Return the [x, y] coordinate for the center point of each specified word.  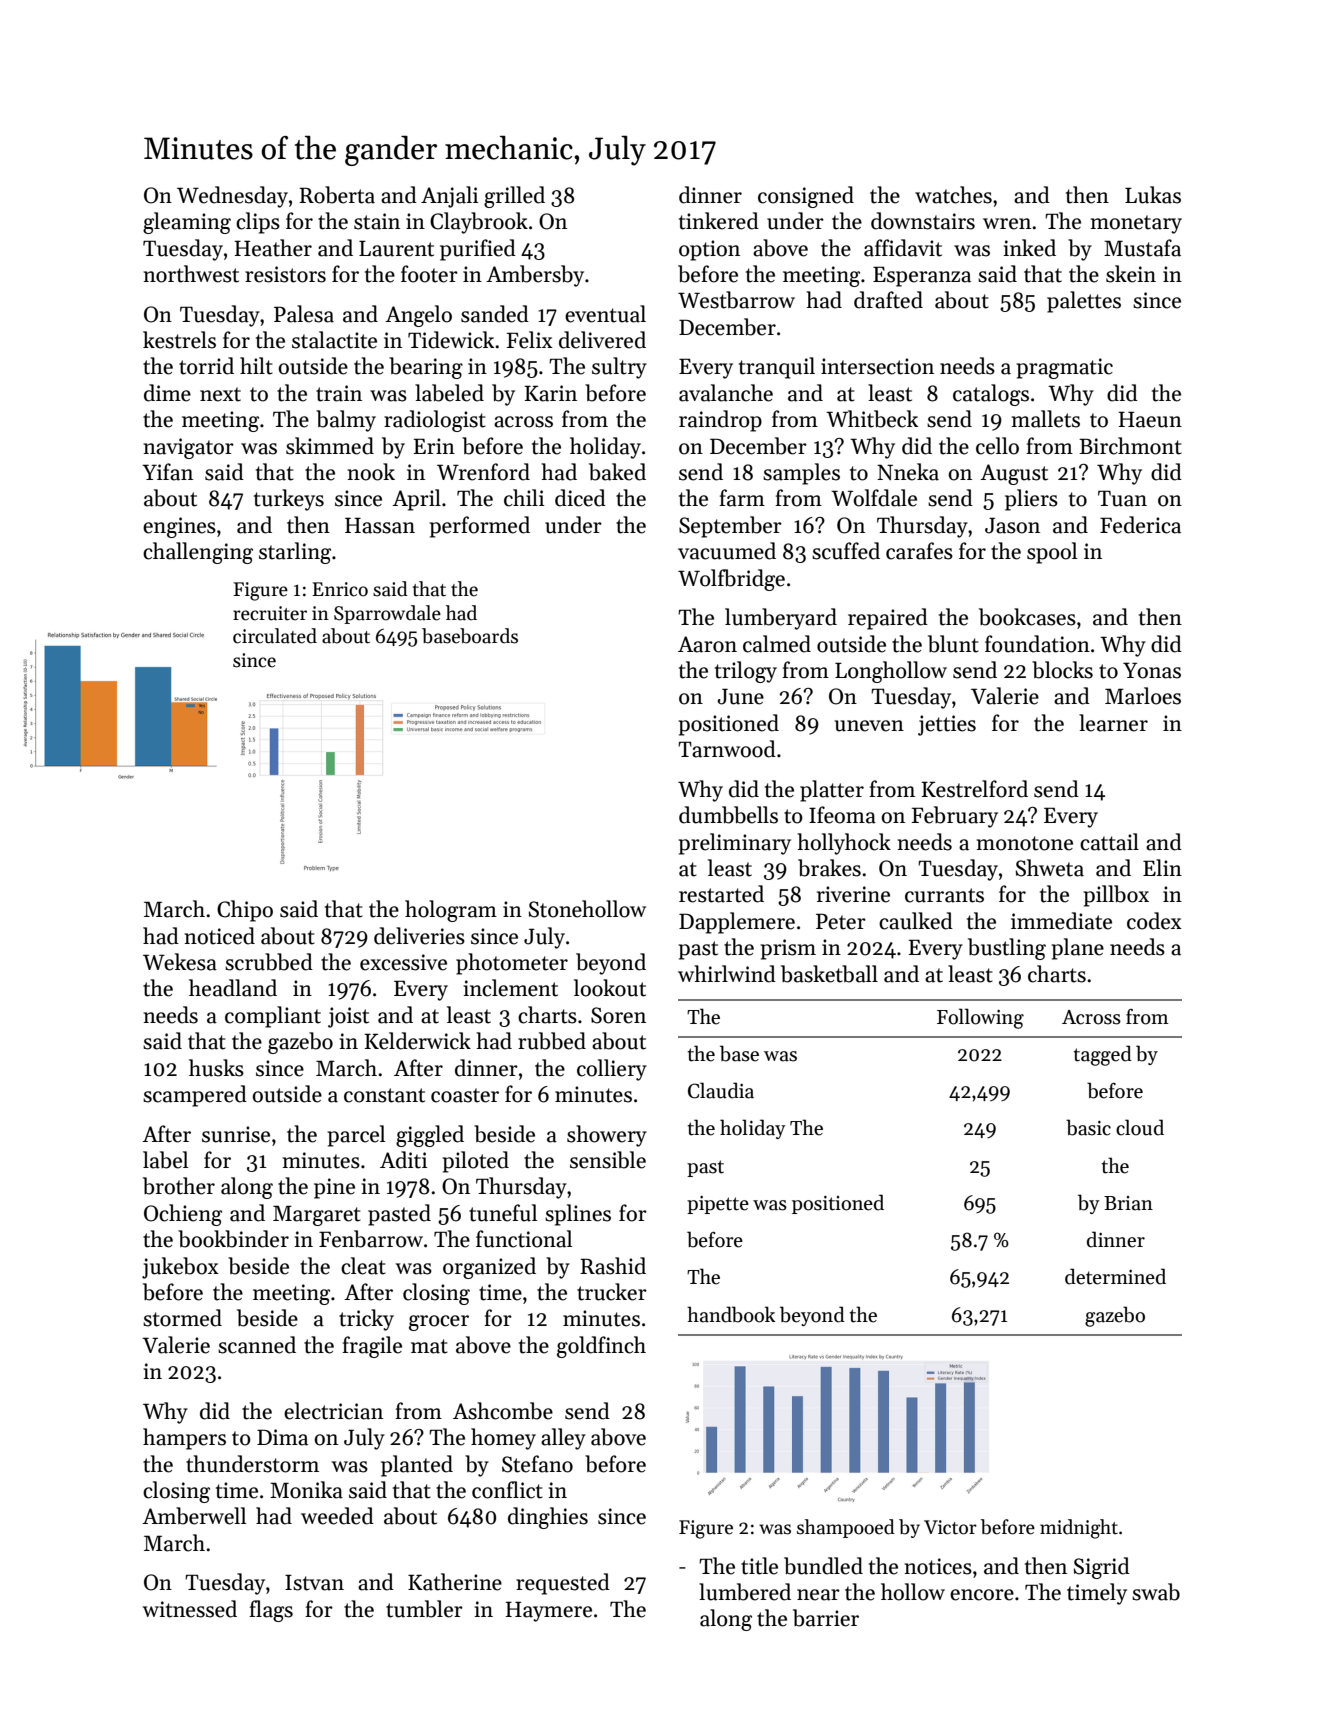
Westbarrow [736, 300]
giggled [430, 1136]
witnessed [190, 1609]
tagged [1103, 1055]
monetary [1136, 224]
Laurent [396, 248]
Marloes [1143, 696]
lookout [610, 988]
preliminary [734, 844]
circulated [275, 636]
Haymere [548, 1611]
